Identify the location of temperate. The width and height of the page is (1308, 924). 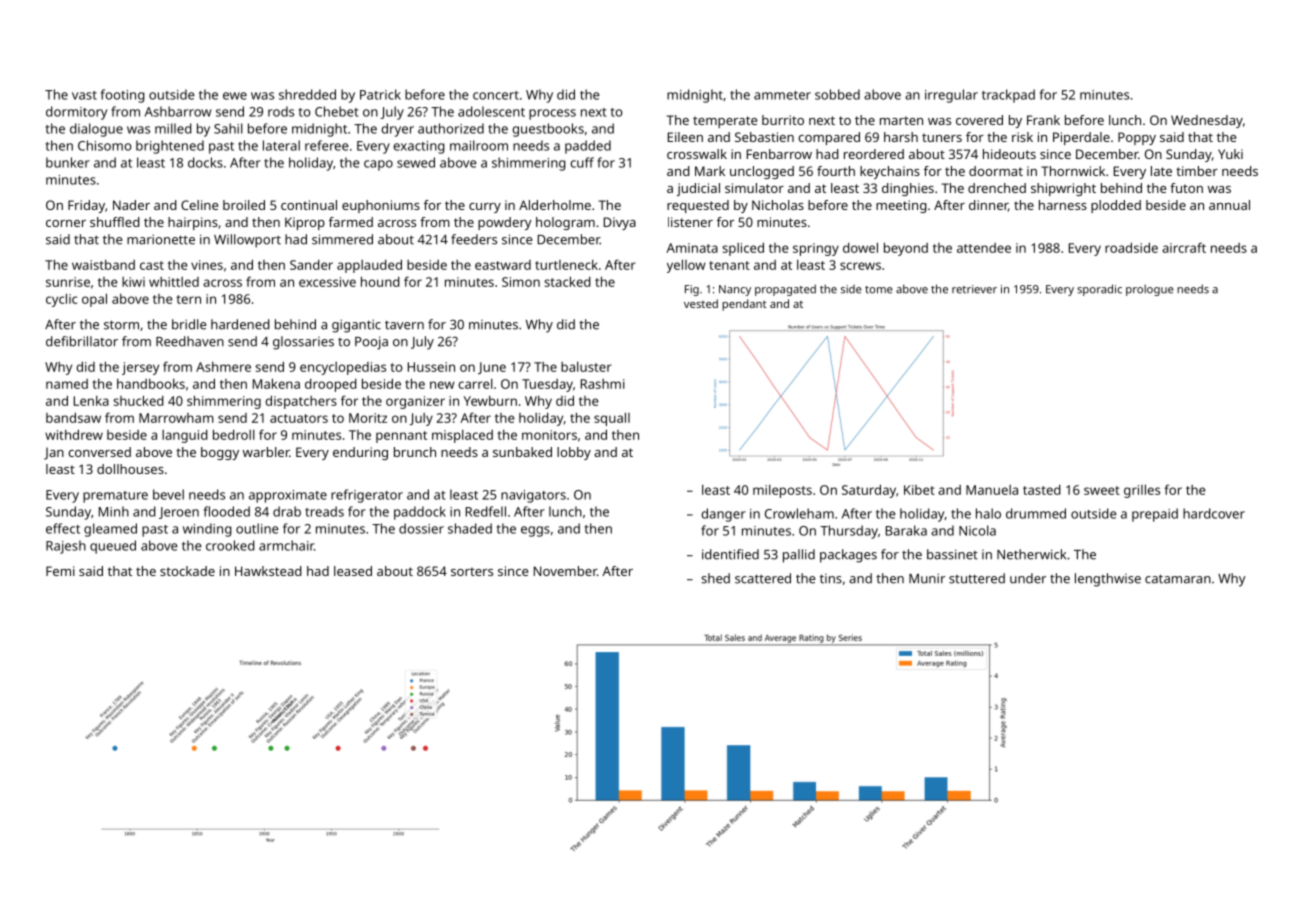
(725, 122).
